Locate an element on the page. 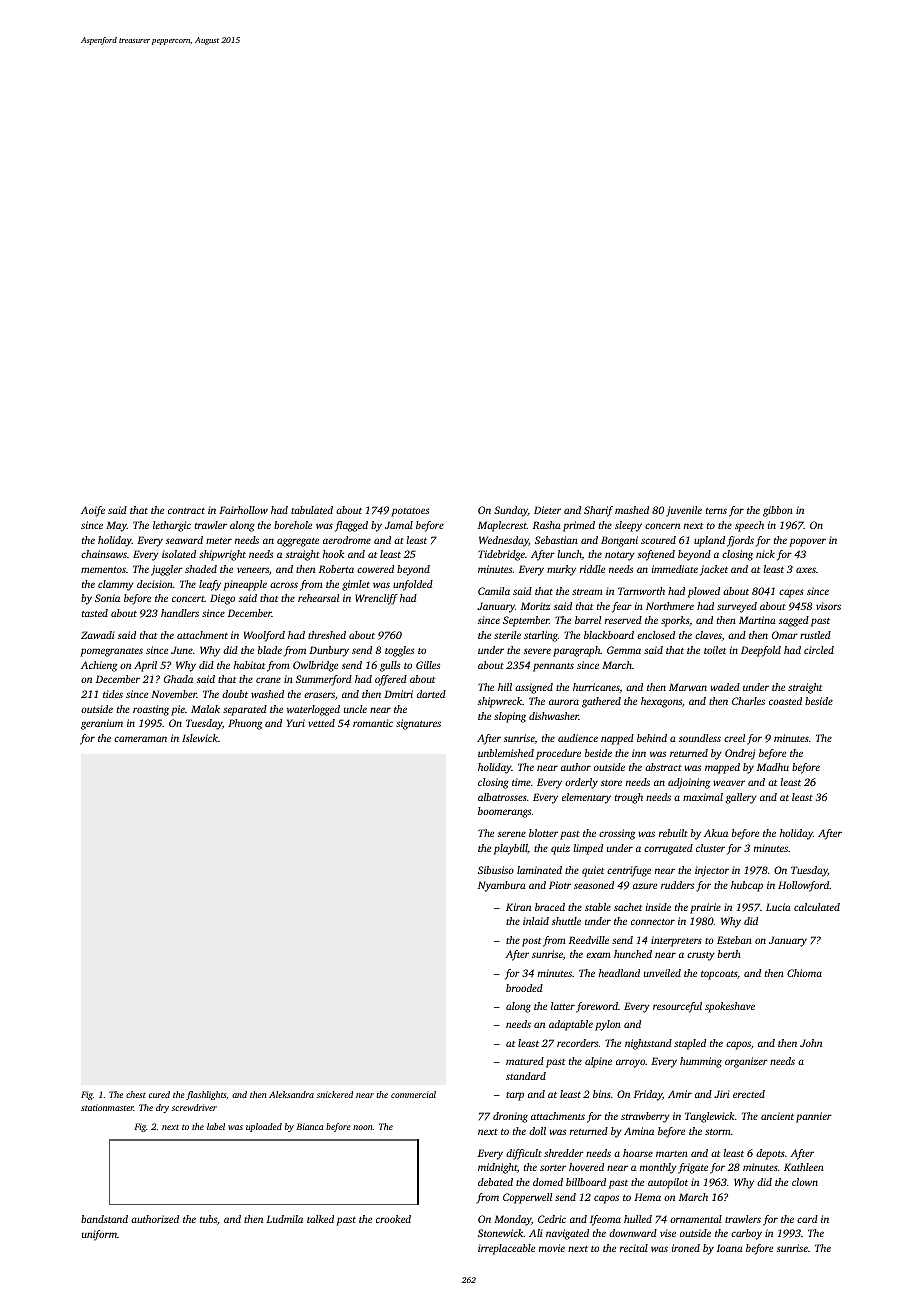 This page has height=1308, width=924. headland is located at coordinates (619, 973).
